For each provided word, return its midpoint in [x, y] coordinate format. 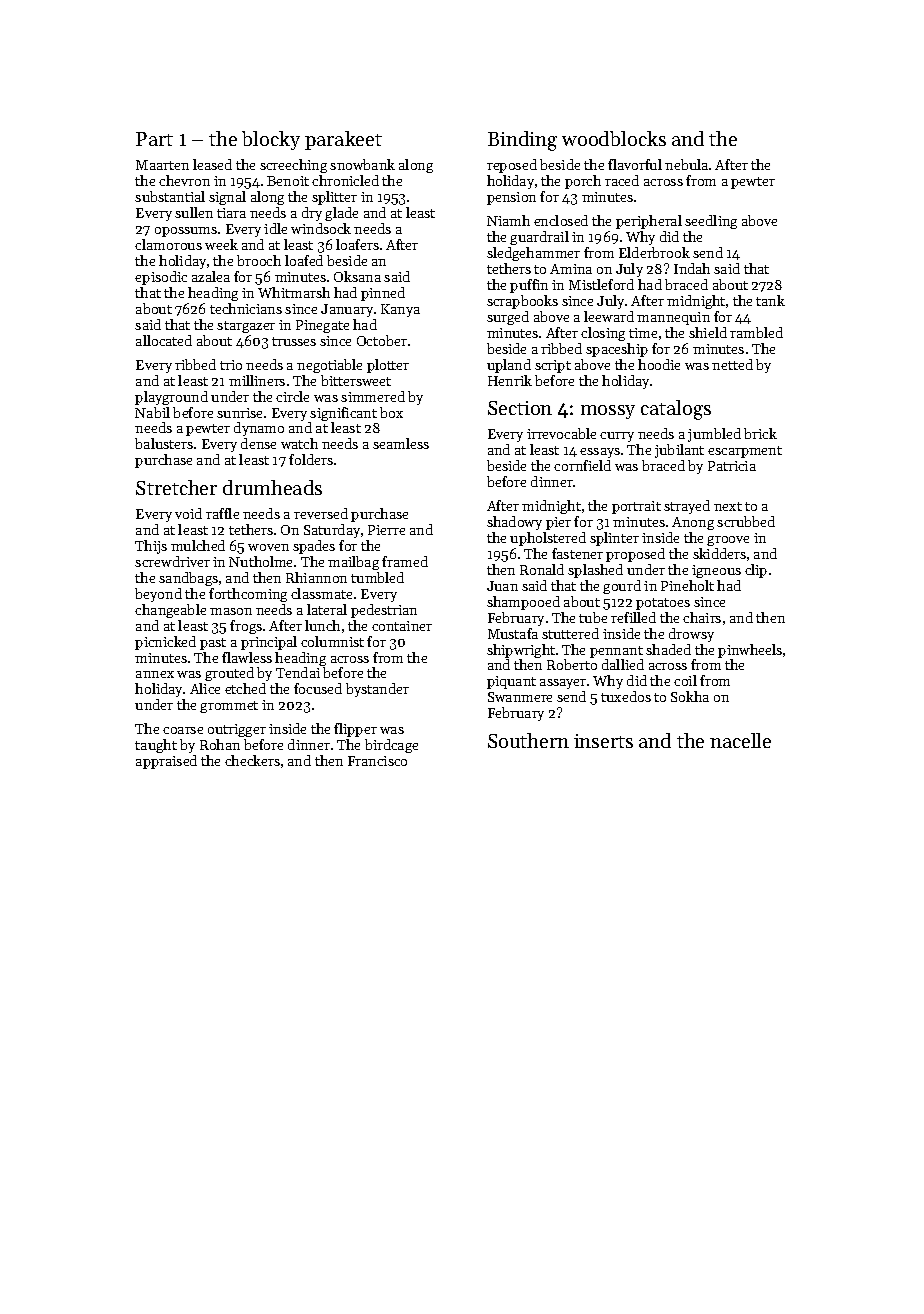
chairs [702, 617]
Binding [522, 141]
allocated [164, 340]
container [402, 626]
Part [154, 139]
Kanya [400, 310]
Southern [528, 740]
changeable [170, 611]
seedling [711, 222]
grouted [229, 674]
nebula [686, 164]
